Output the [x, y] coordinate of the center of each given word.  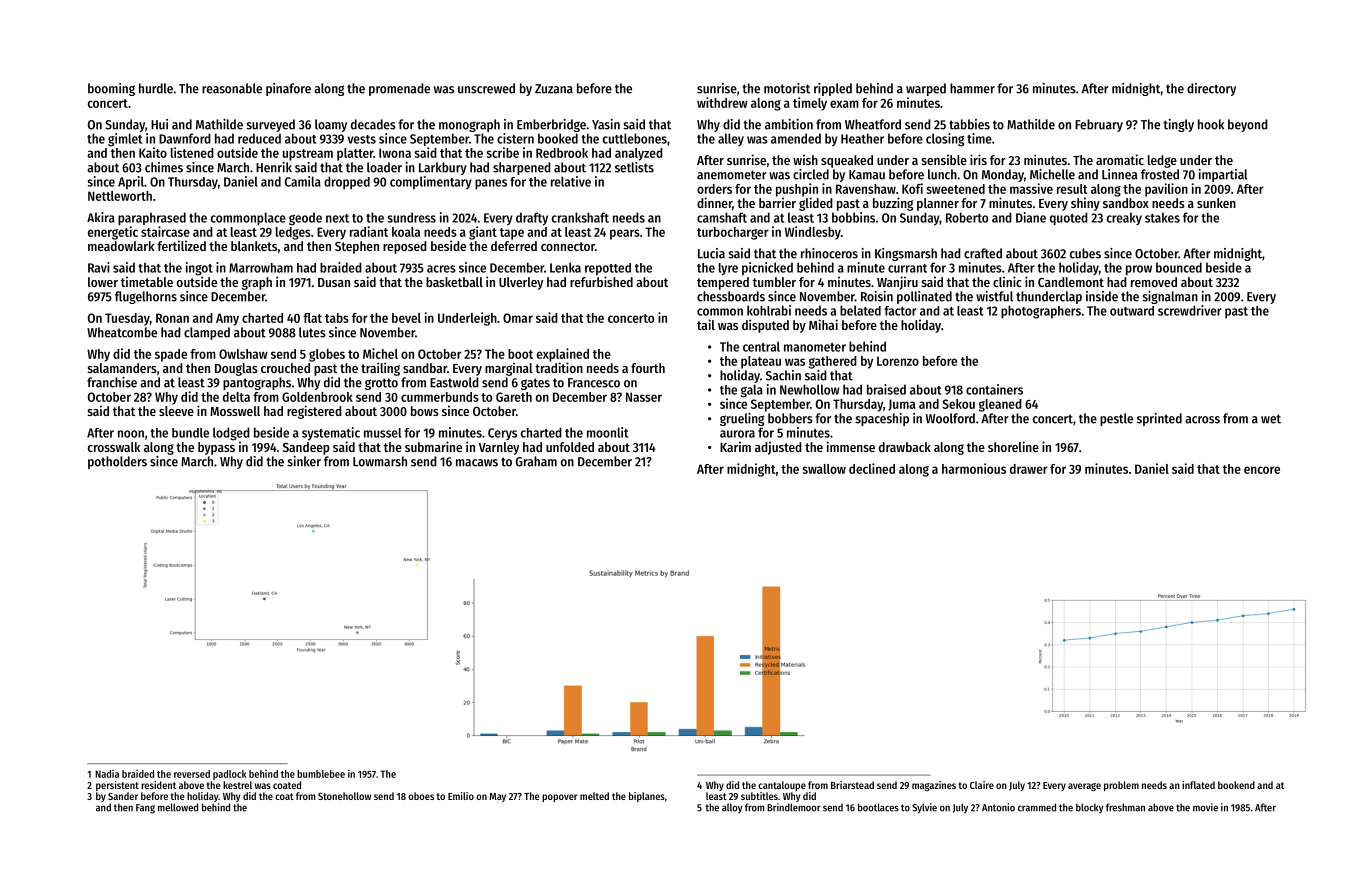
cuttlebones [635, 138]
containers [994, 389]
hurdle [156, 88]
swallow [824, 469]
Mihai [823, 324]
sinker [304, 461]
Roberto [967, 217]
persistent [117, 786]
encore [1262, 470]
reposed [405, 247]
